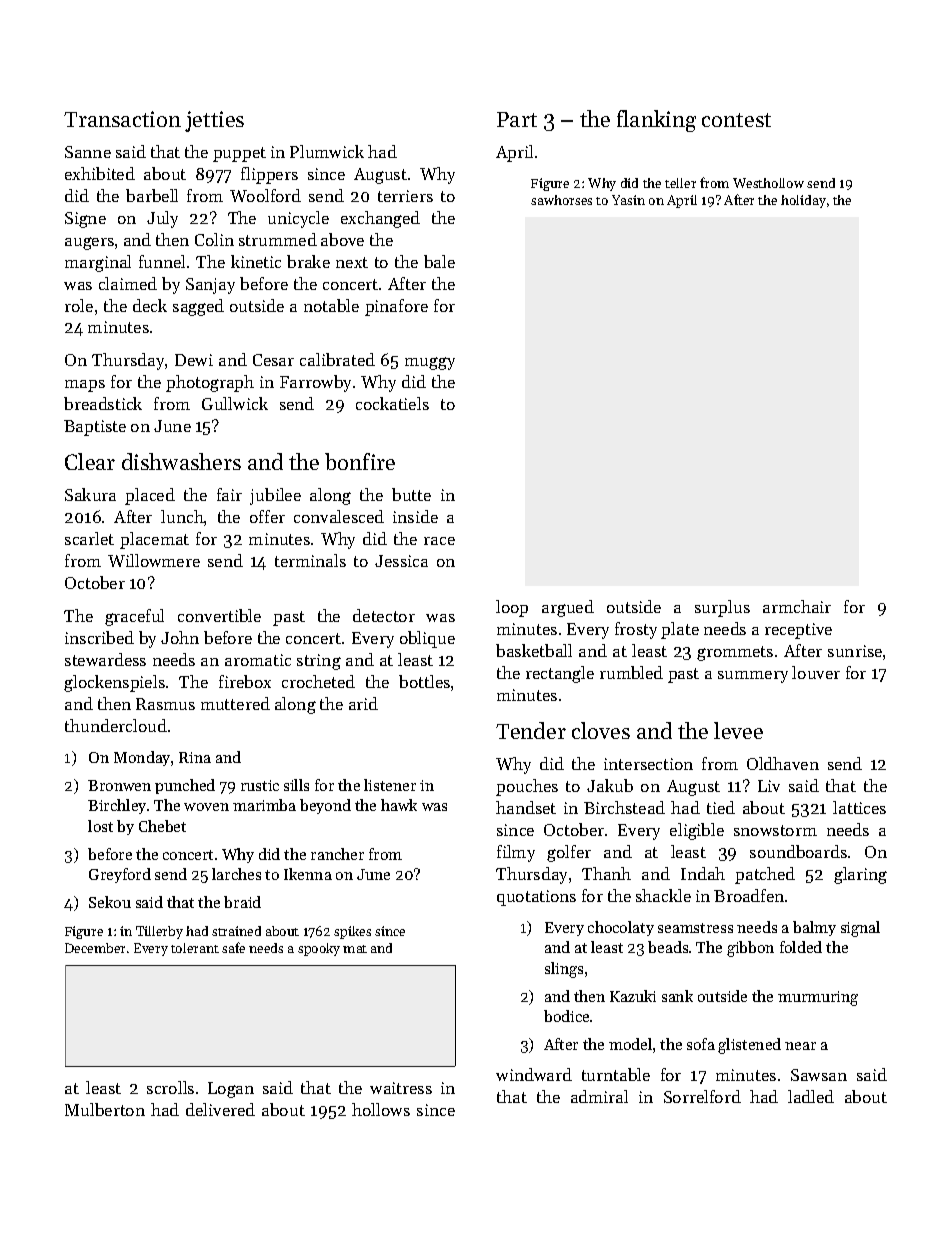 Image resolution: width=952 pixels, height=1233 pixels. Describe the element at coordinates (319, 949) in the screenshot. I see `spooky` at that location.
